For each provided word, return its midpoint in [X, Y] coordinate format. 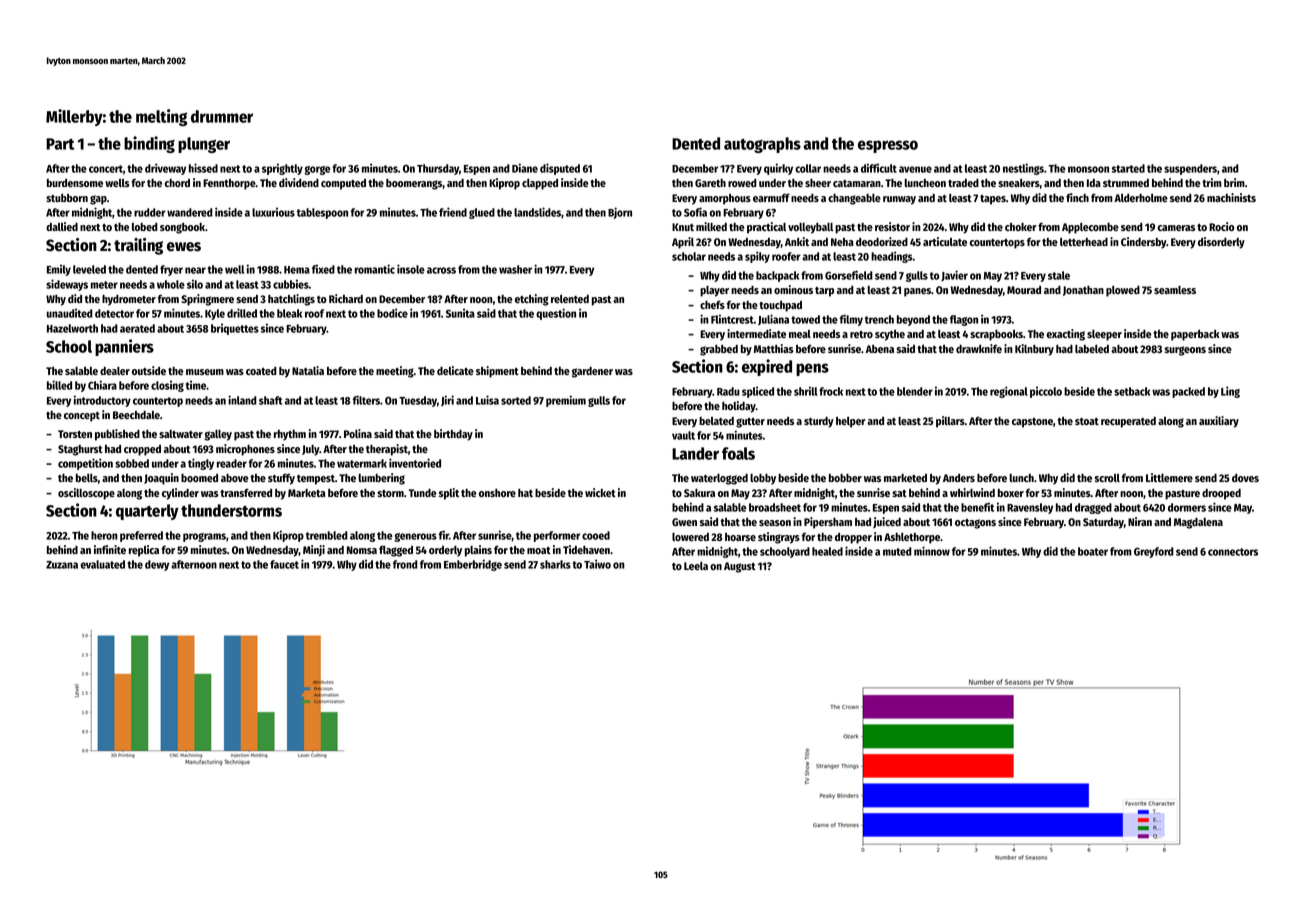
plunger [204, 145]
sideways [67, 285]
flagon [964, 320]
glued [482, 213]
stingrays [779, 538]
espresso [888, 146]
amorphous [725, 199]
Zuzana [62, 565]
